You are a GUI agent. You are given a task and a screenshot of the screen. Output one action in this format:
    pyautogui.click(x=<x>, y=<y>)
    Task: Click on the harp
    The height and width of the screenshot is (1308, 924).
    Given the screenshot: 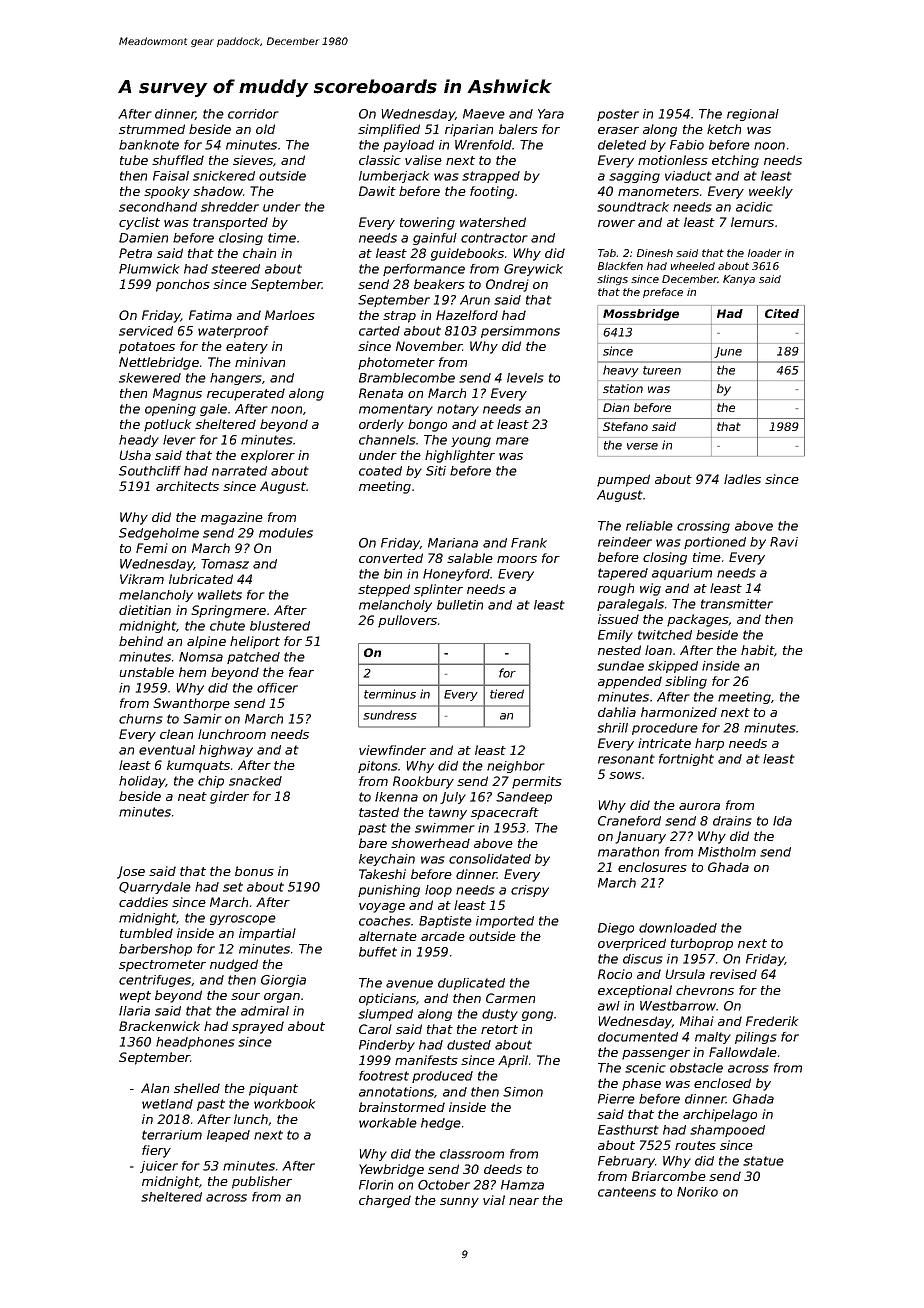 What is the action you would take?
    pyautogui.click(x=709, y=744)
